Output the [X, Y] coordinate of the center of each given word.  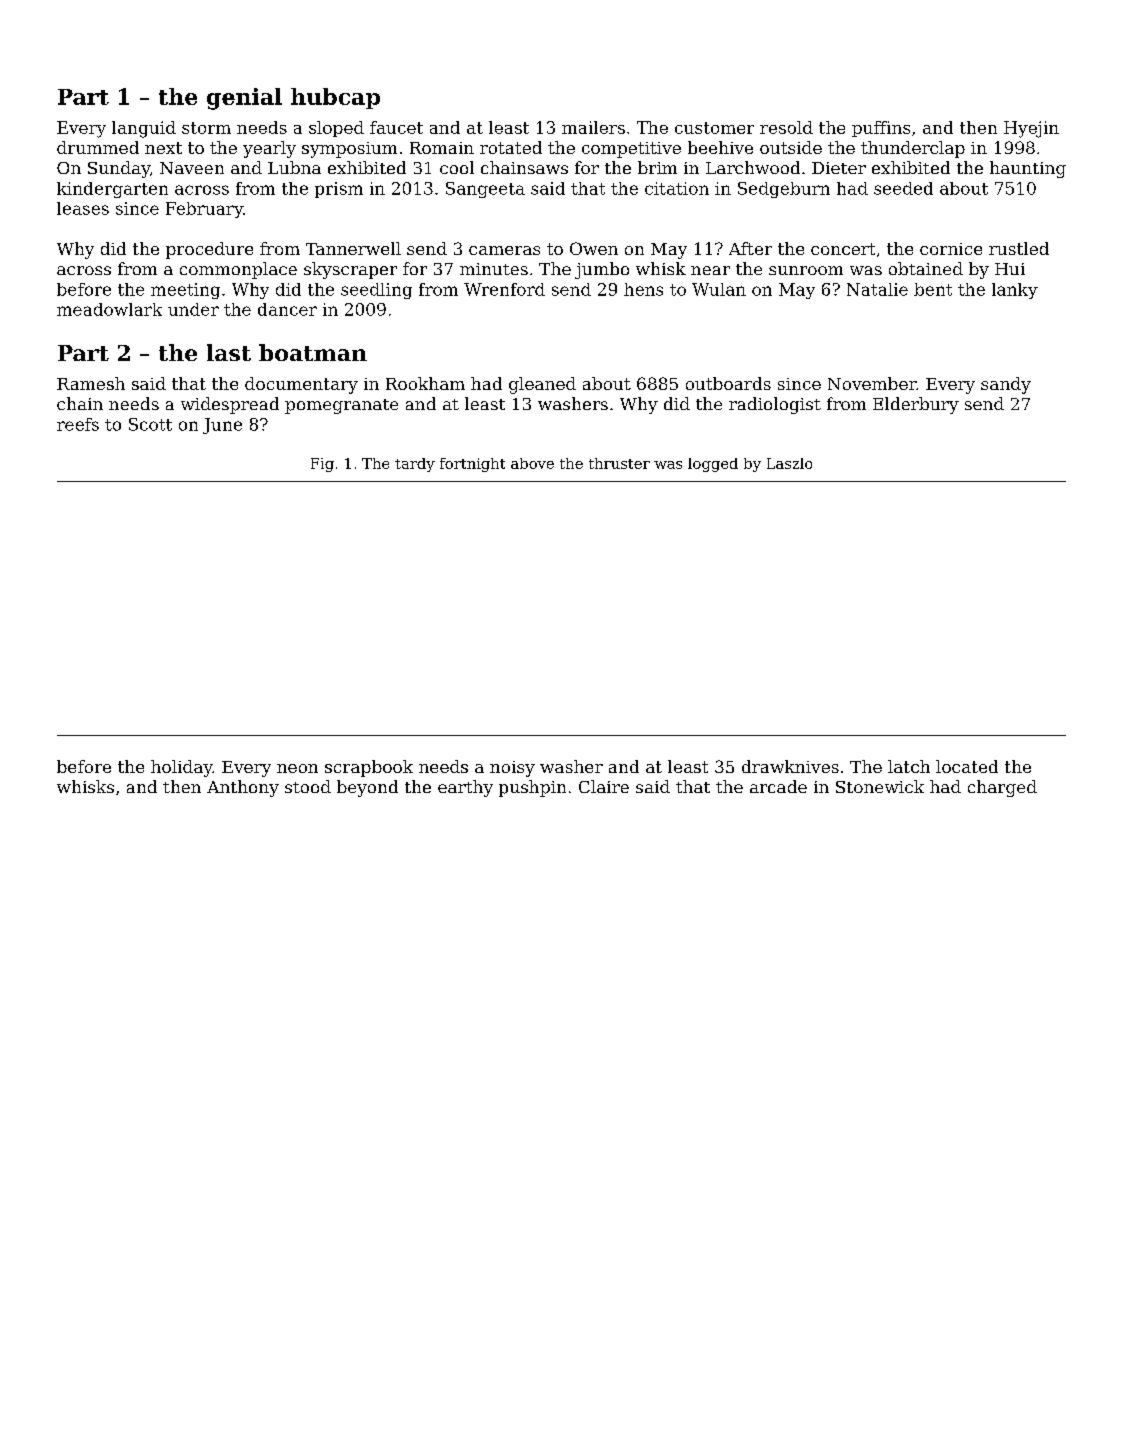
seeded [903, 188]
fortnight [472, 465]
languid [144, 129]
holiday [182, 768]
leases [83, 208]
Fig [322, 465]
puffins [881, 129]
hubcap [335, 98]
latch [909, 766]
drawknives [790, 766]
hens [643, 289]
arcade [778, 786]
